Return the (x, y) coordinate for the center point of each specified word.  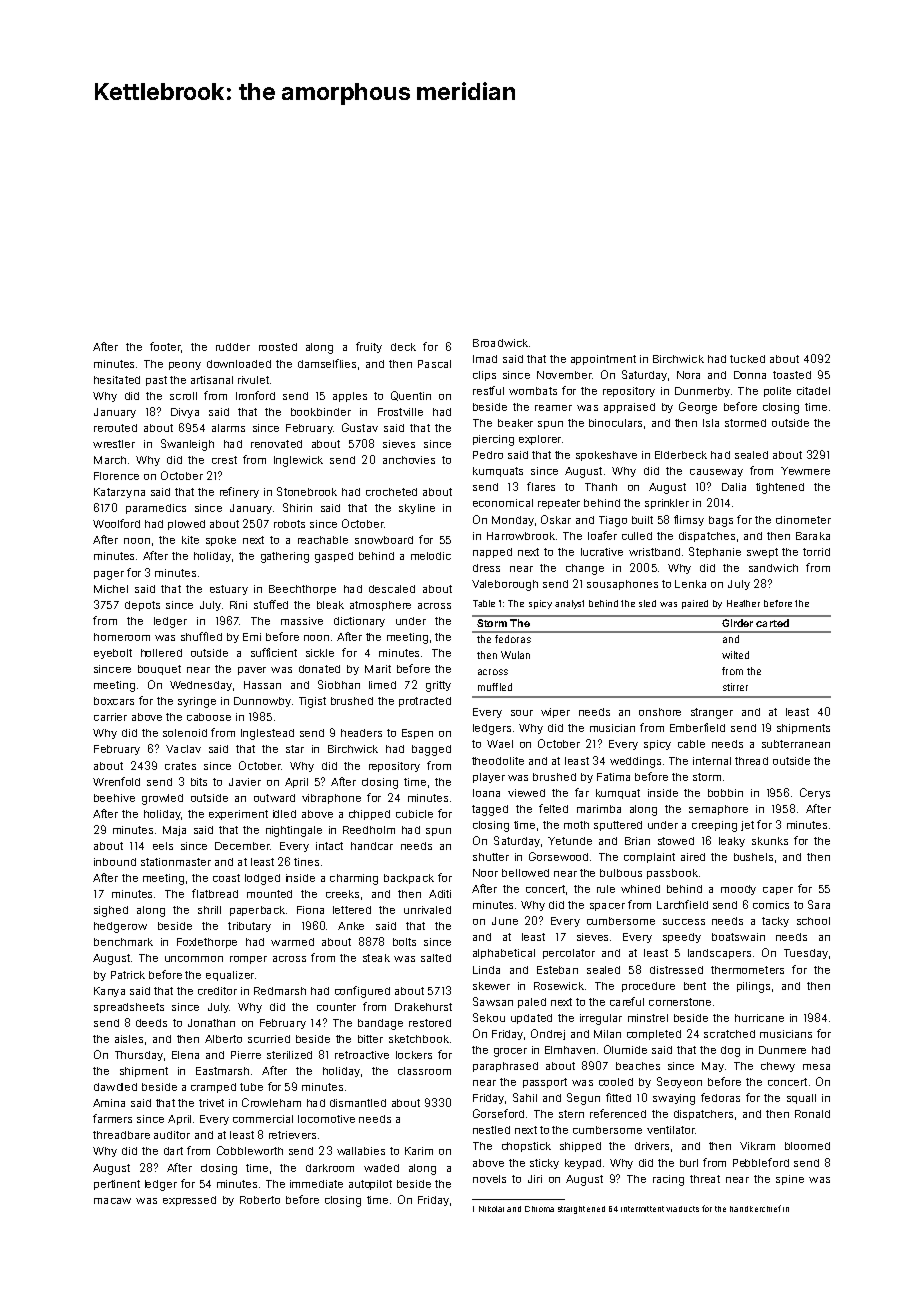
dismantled (358, 1103)
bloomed (807, 1146)
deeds (151, 1023)
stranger (712, 713)
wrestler (114, 444)
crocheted (391, 492)
